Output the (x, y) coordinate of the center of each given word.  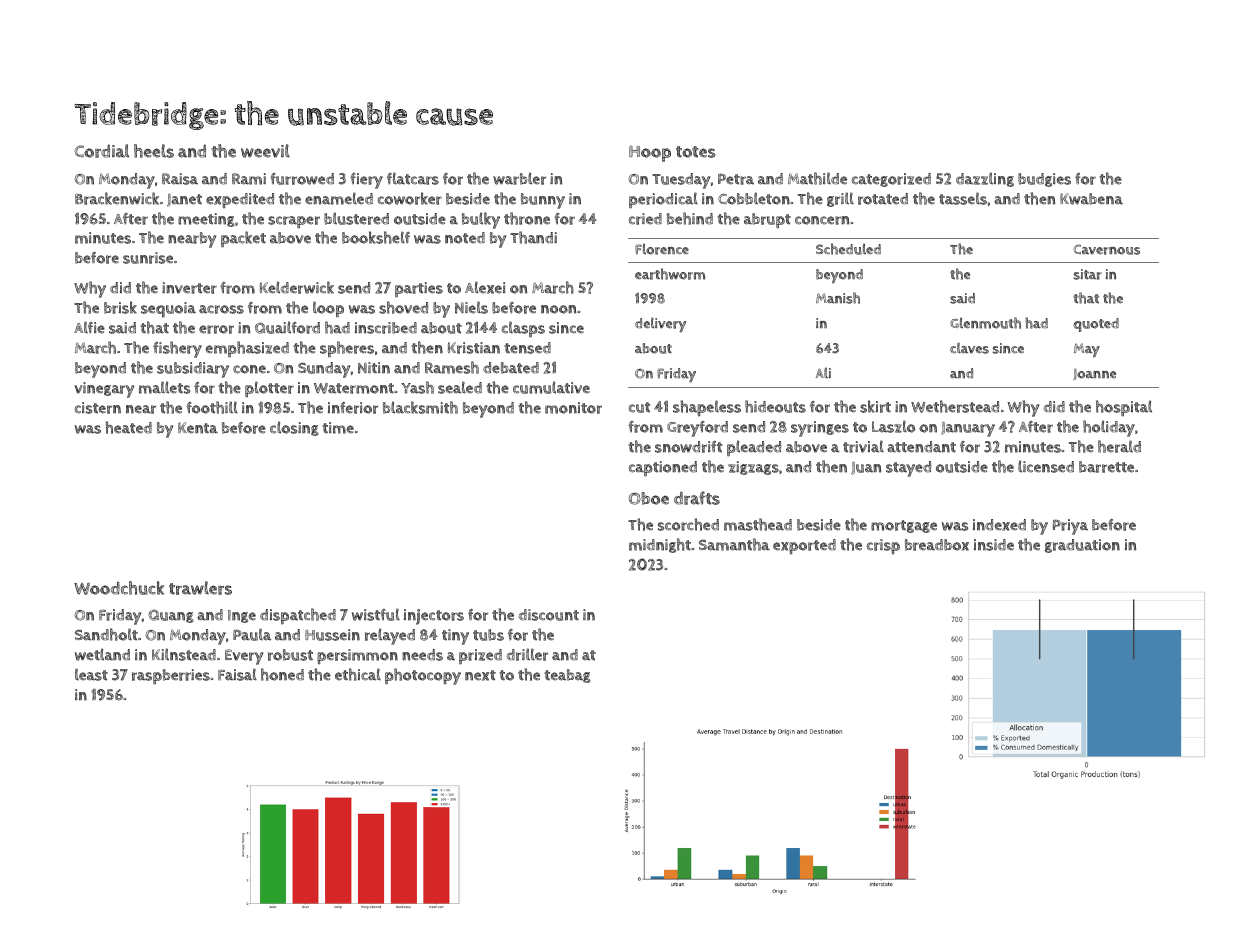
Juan (866, 468)
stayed (908, 469)
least (91, 674)
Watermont (354, 388)
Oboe (648, 498)
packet (243, 239)
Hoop (650, 153)
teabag (567, 676)
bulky (481, 220)
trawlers (200, 588)
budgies (1044, 180)
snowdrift (688, 447)
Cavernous (1106, 249)
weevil (265, 151)
